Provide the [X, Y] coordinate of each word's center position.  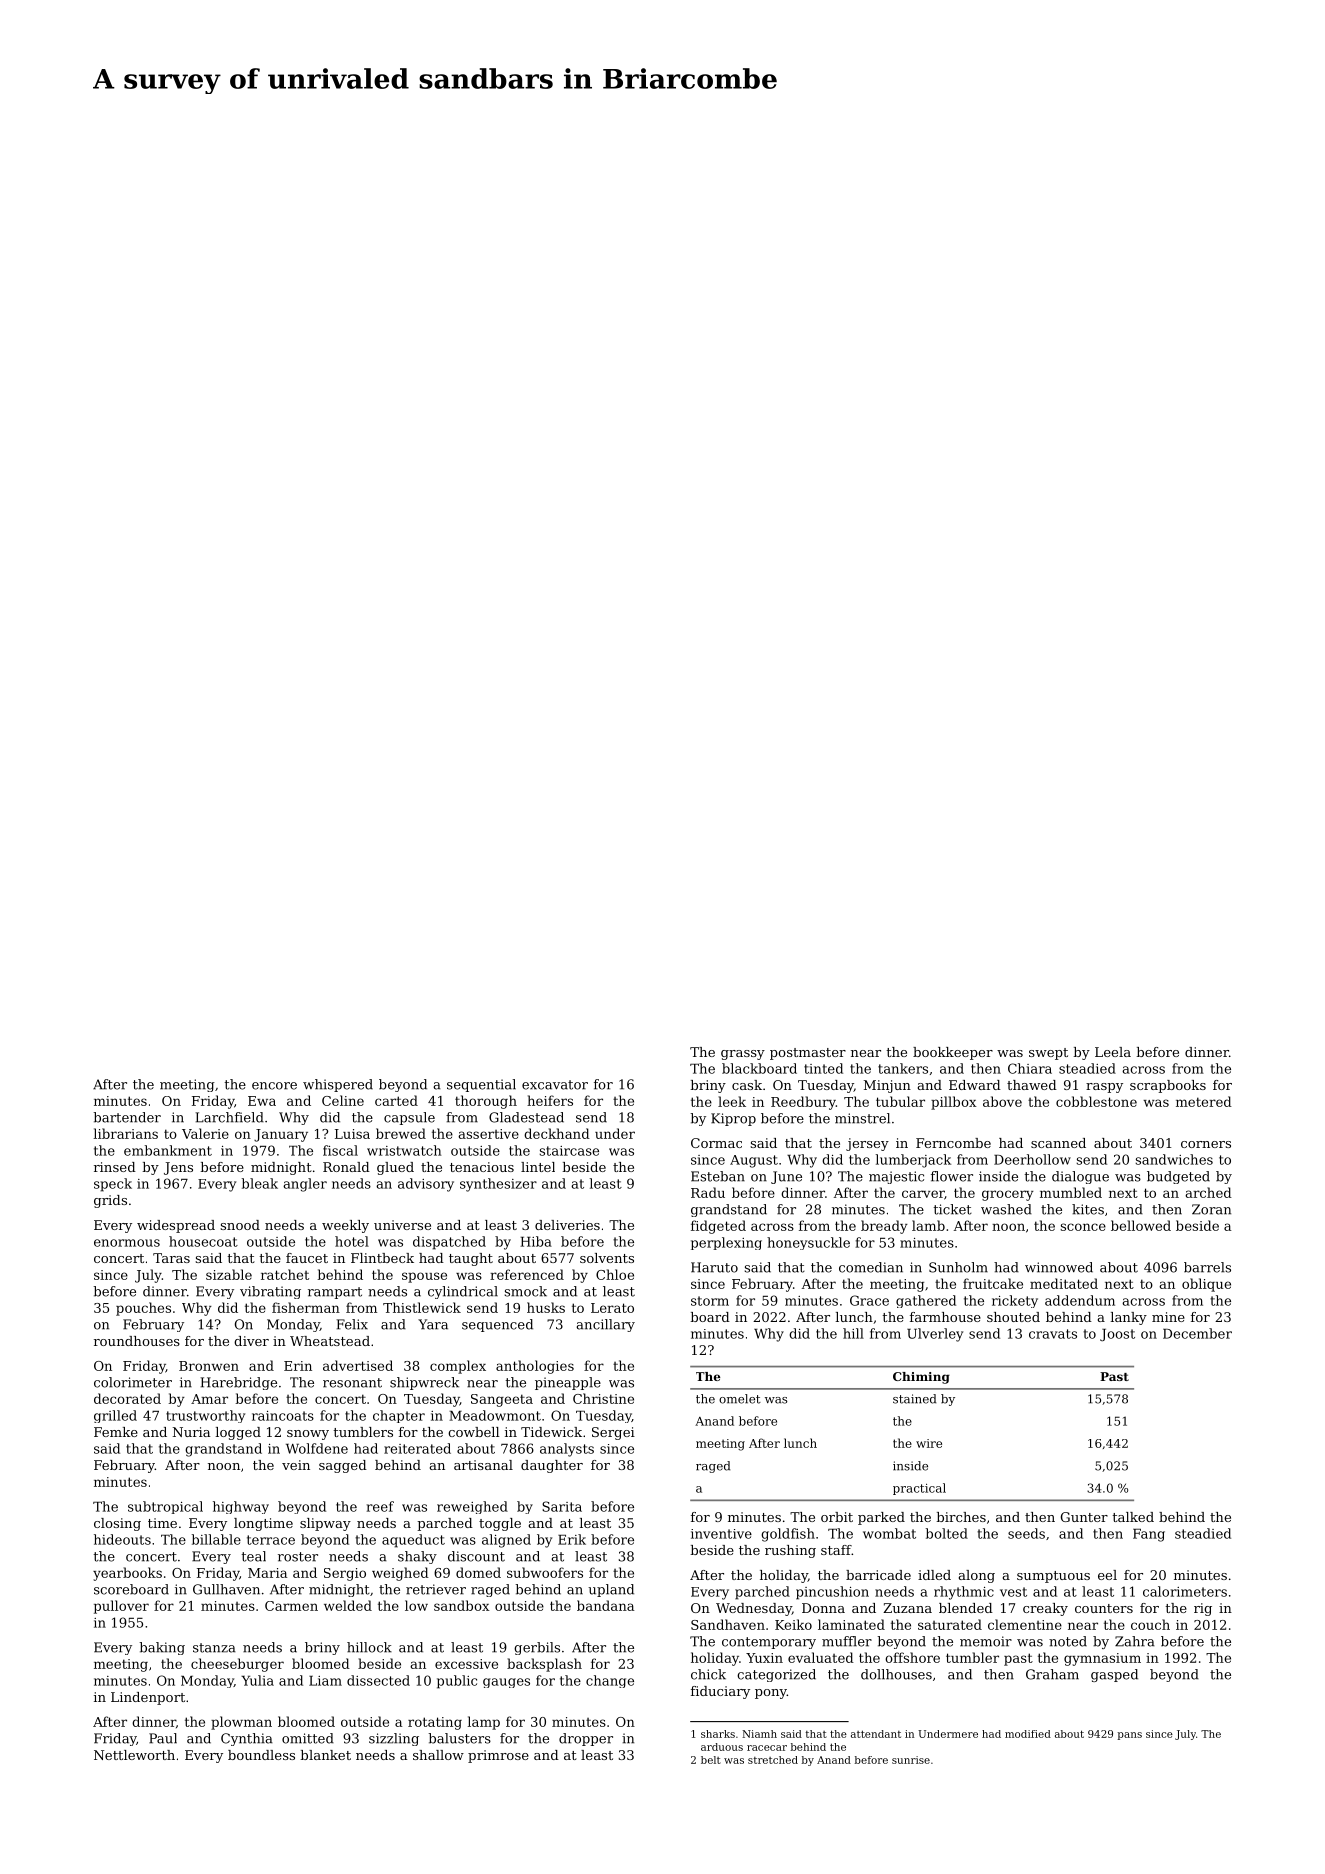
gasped [1114, 1675]
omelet [740, 1399]
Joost [1117, 1335]
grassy [743, 1055]
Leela [1113, 1052]
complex [458, 1367]
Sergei [613, 1433]
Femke [116, 1432]
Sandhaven [728, 1624]
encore [274, 1086]
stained [914, 1399]
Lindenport [148, 1698]
